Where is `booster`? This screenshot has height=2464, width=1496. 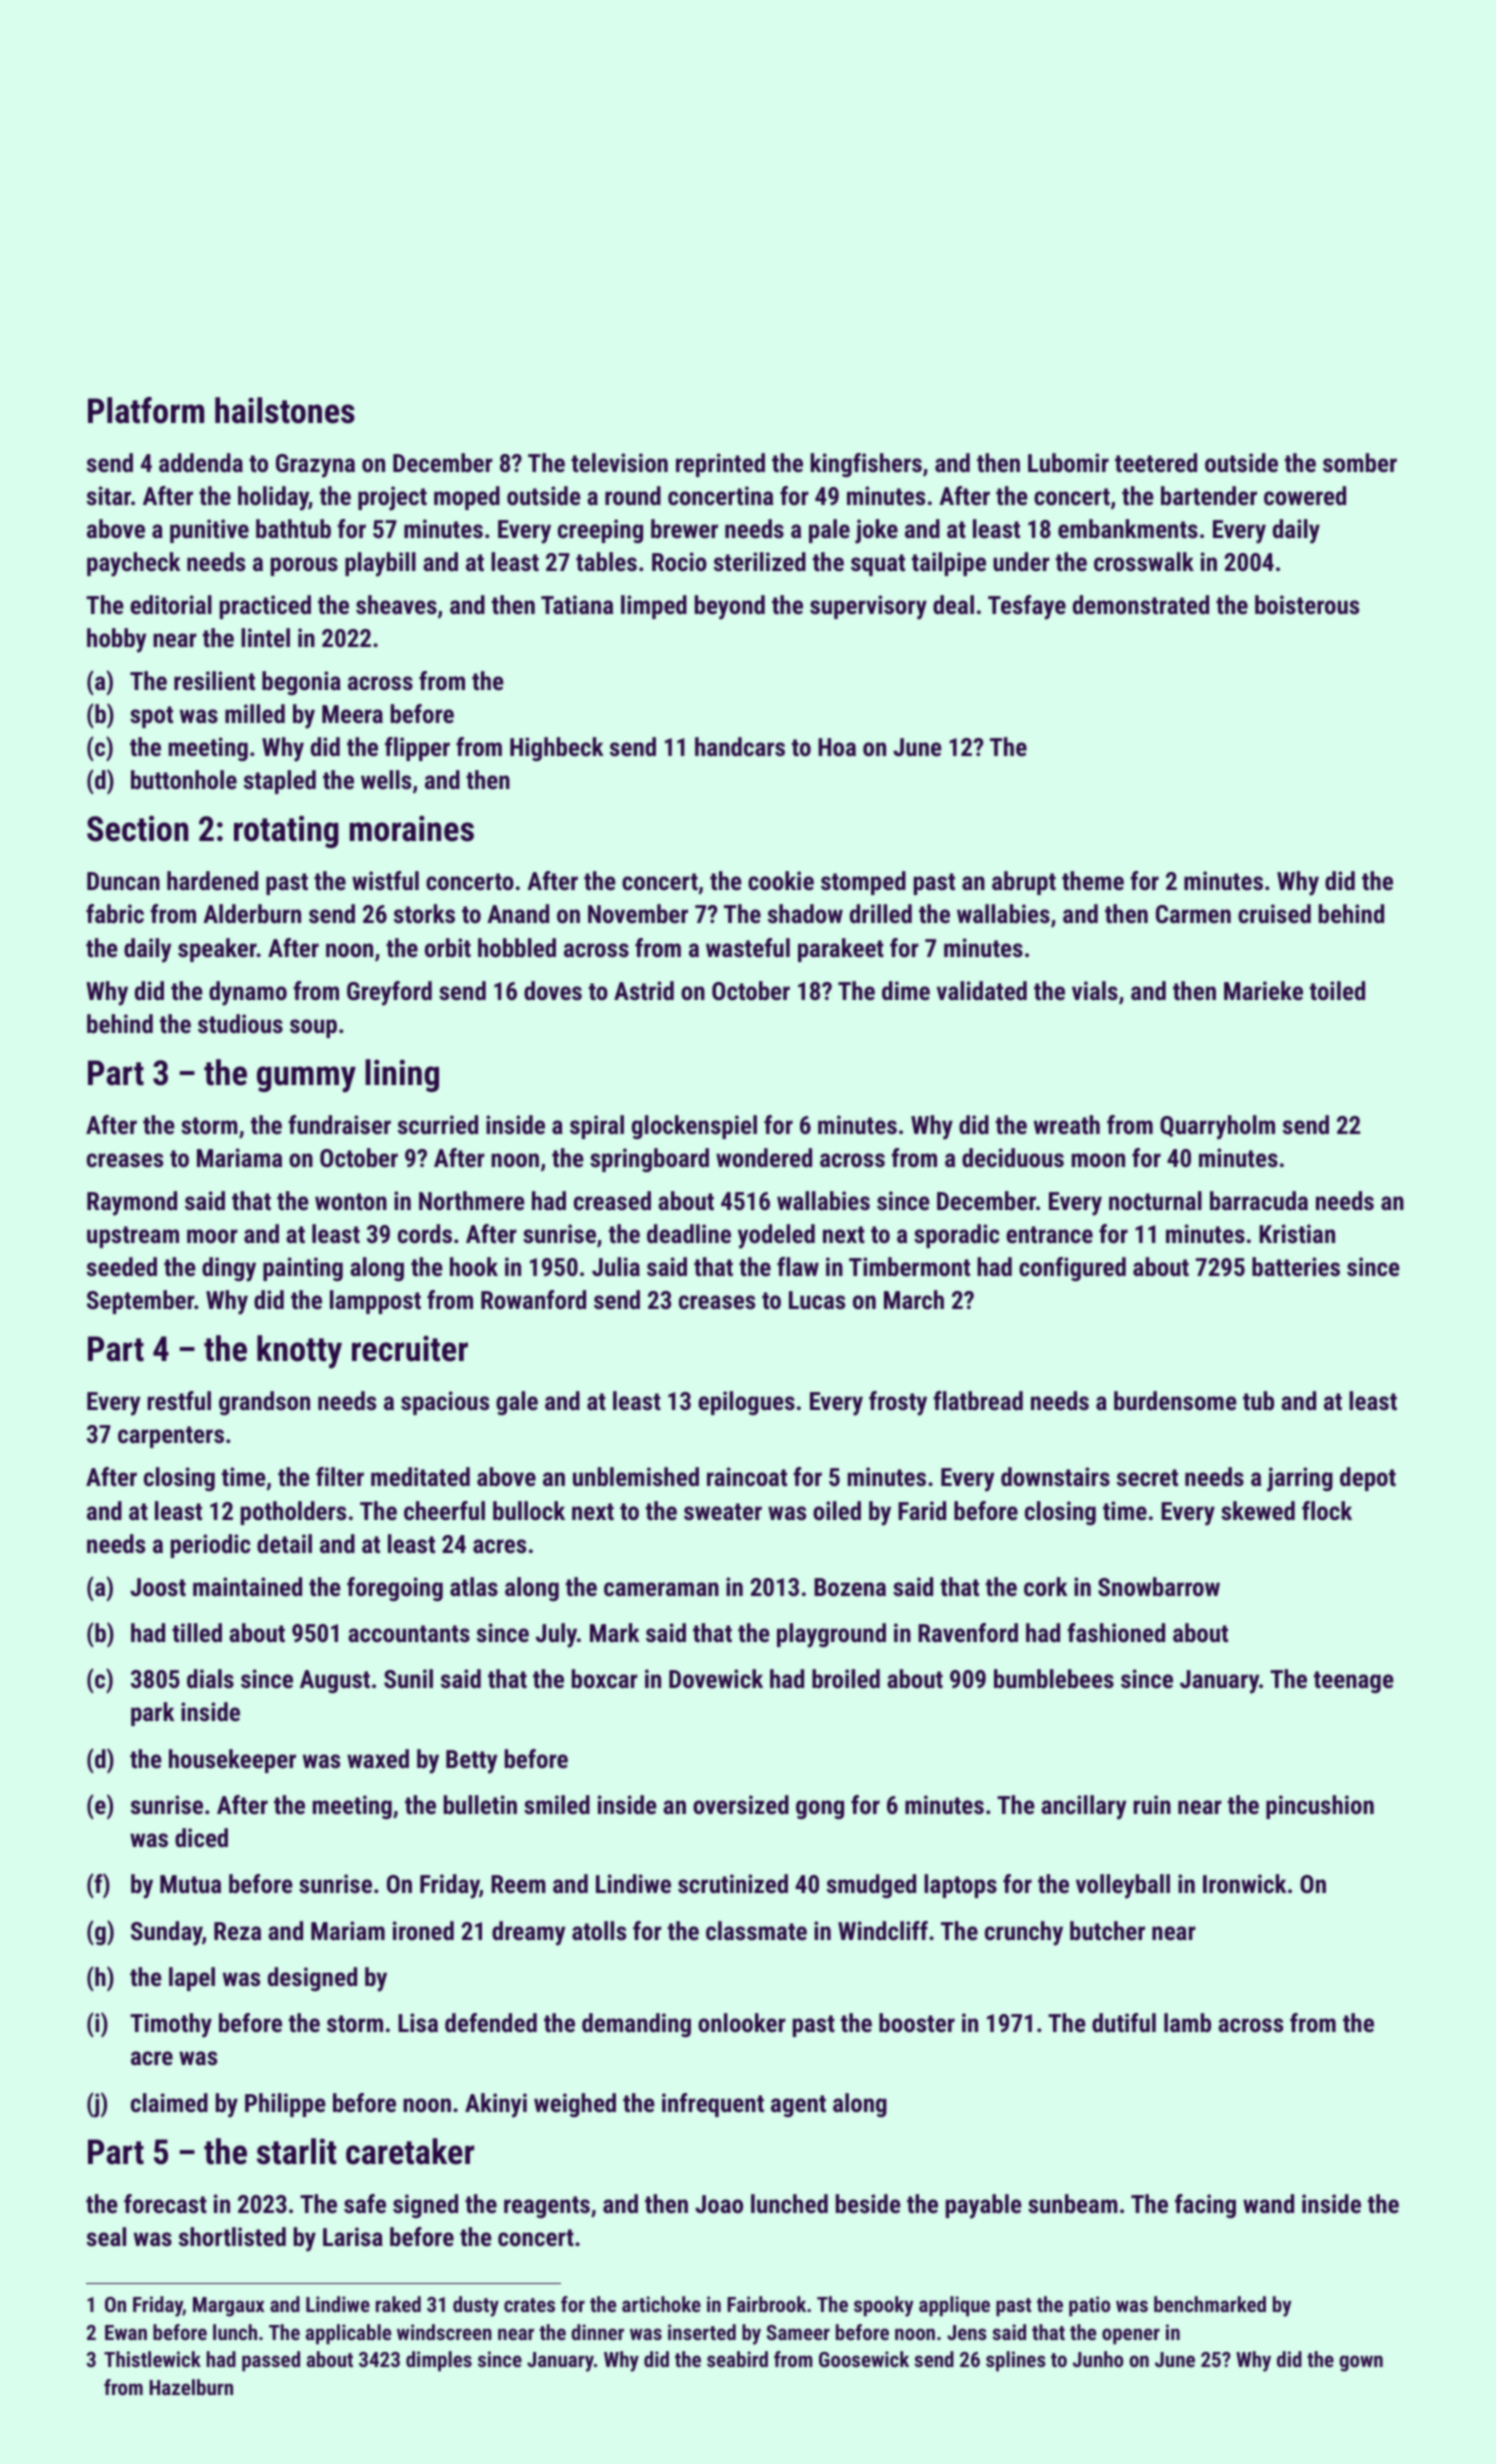
booster is located at coordinates (917, 2022).
